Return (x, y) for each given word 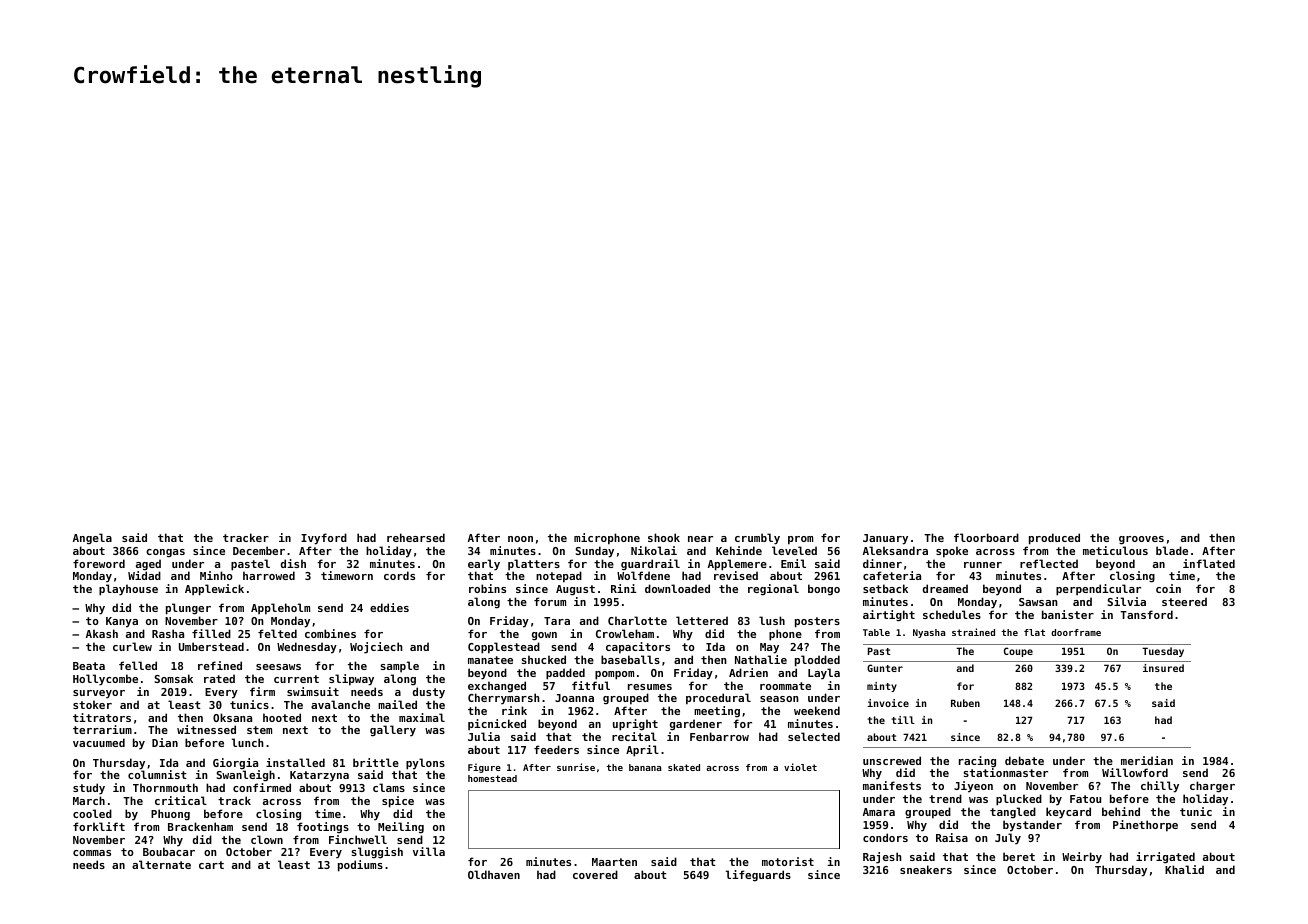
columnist (157, 774)
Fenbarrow (719, 736)
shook (664, 537)
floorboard (986, 537)
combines (330, 633)
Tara (557, 621)
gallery (393, 731)
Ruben (965, 703)
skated (684, 767)
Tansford (1146, 614)
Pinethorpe (1145, 826)
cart (211, 865)
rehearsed (416, 537)
